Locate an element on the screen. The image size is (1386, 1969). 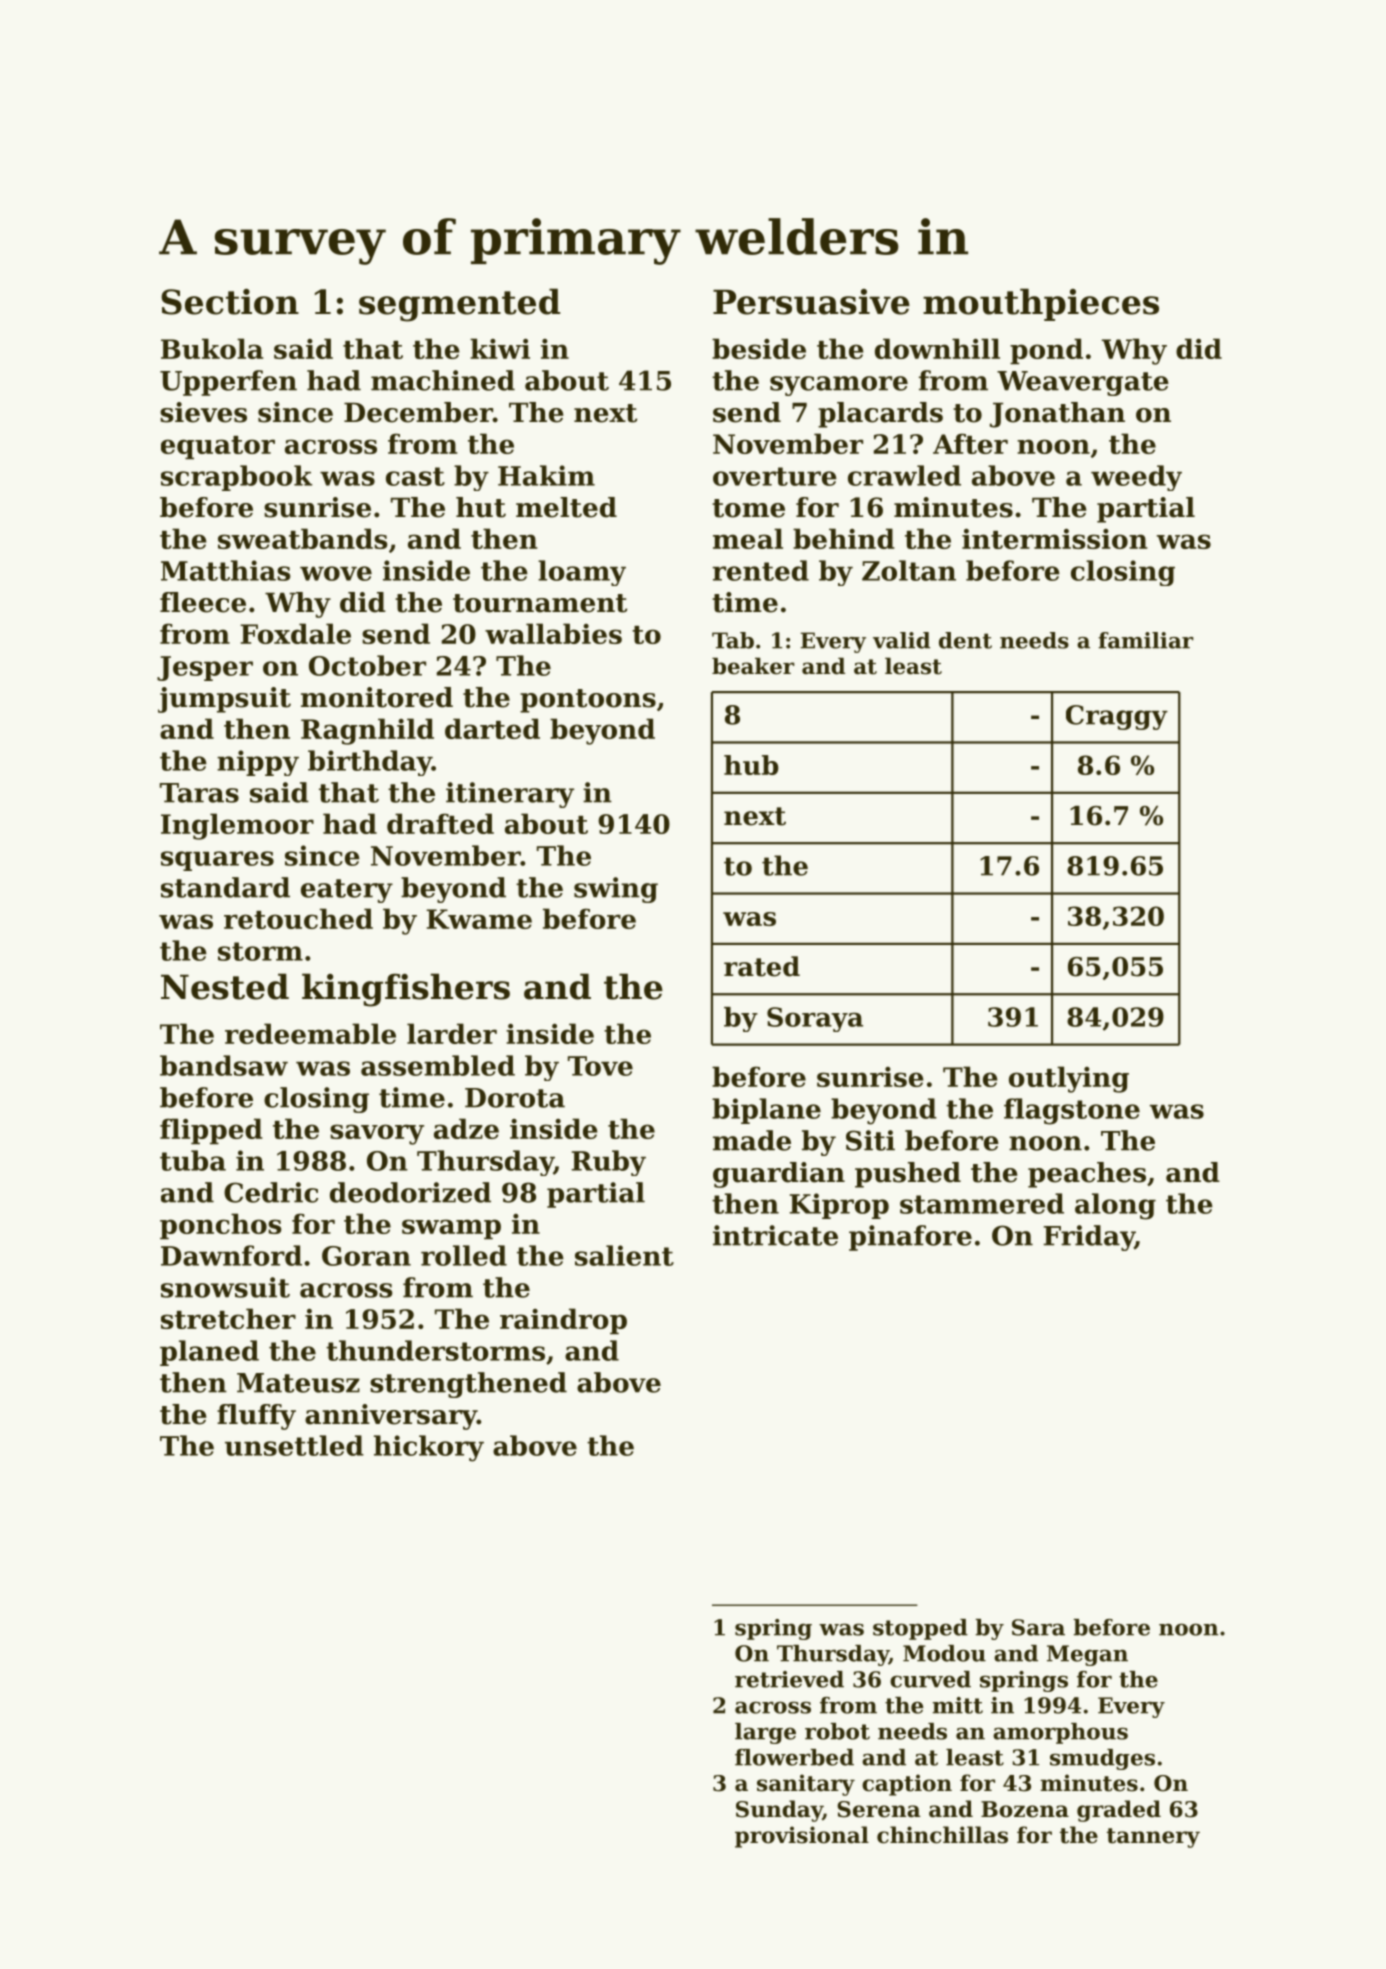
rated is located at coordinates (762, 966).
